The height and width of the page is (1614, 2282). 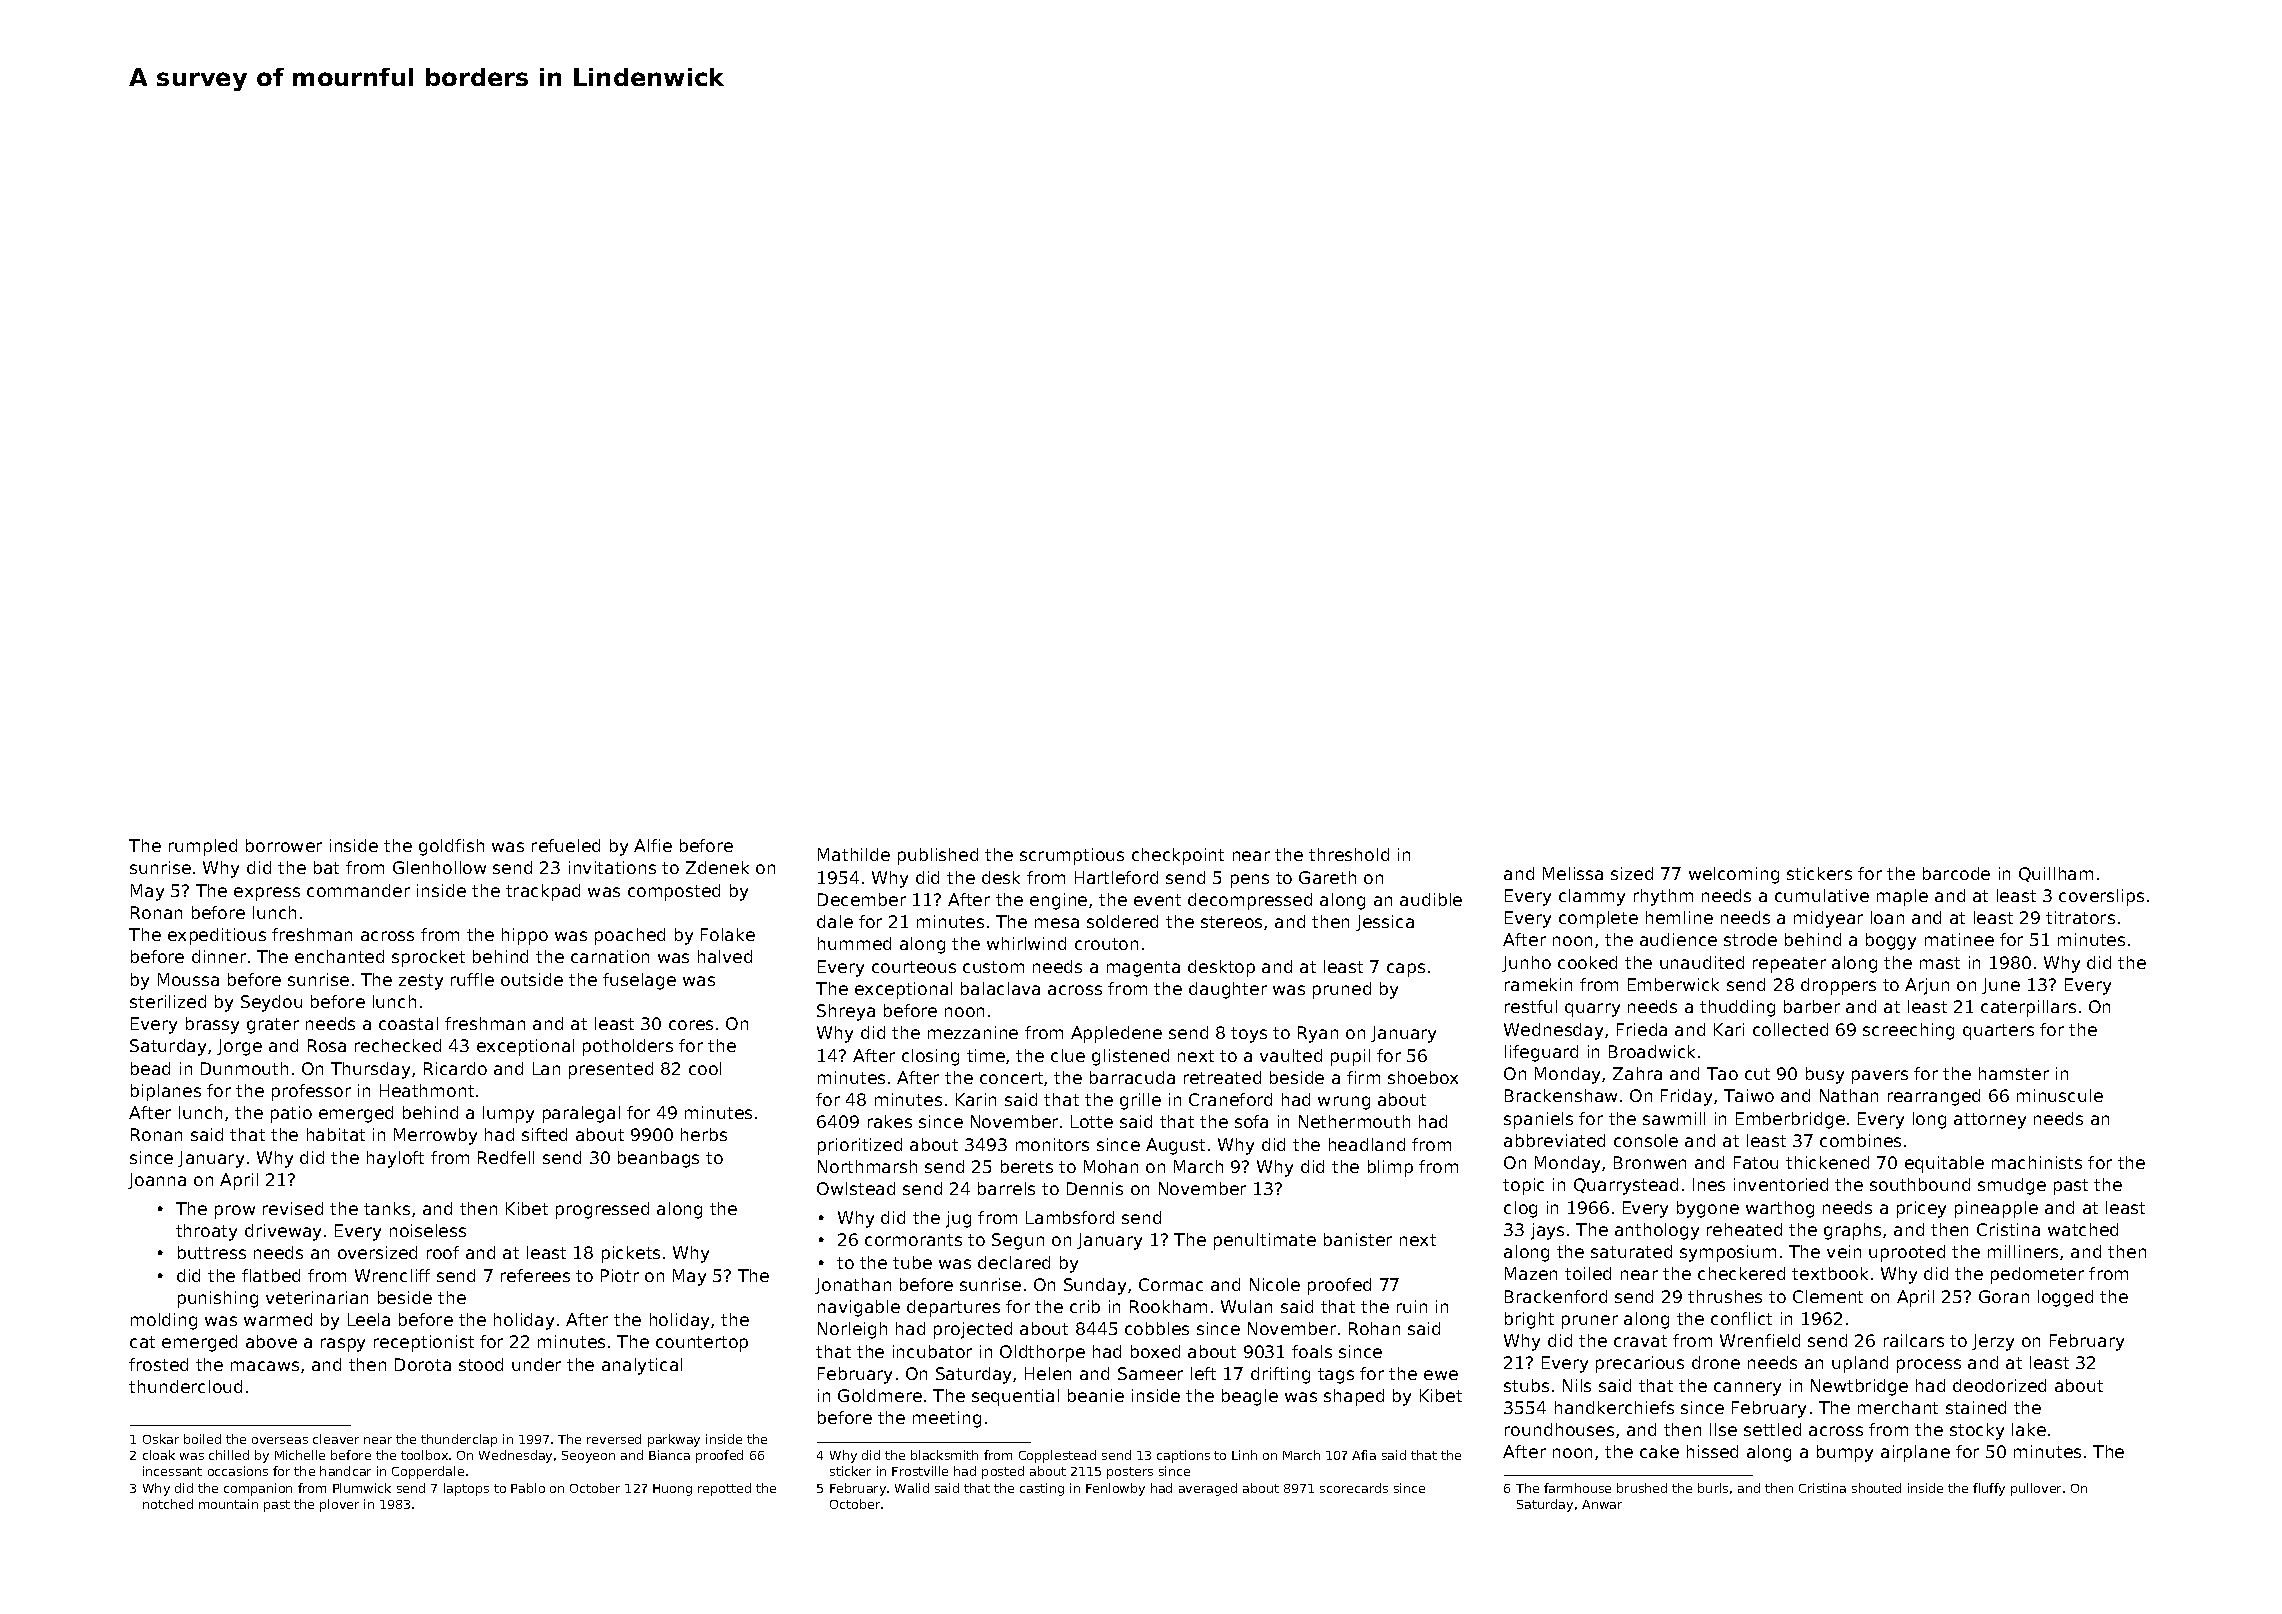 What do you see at coordinates (1364, 1455) in the page?
I see `Afia` at bounding box center [1364, 1455].
